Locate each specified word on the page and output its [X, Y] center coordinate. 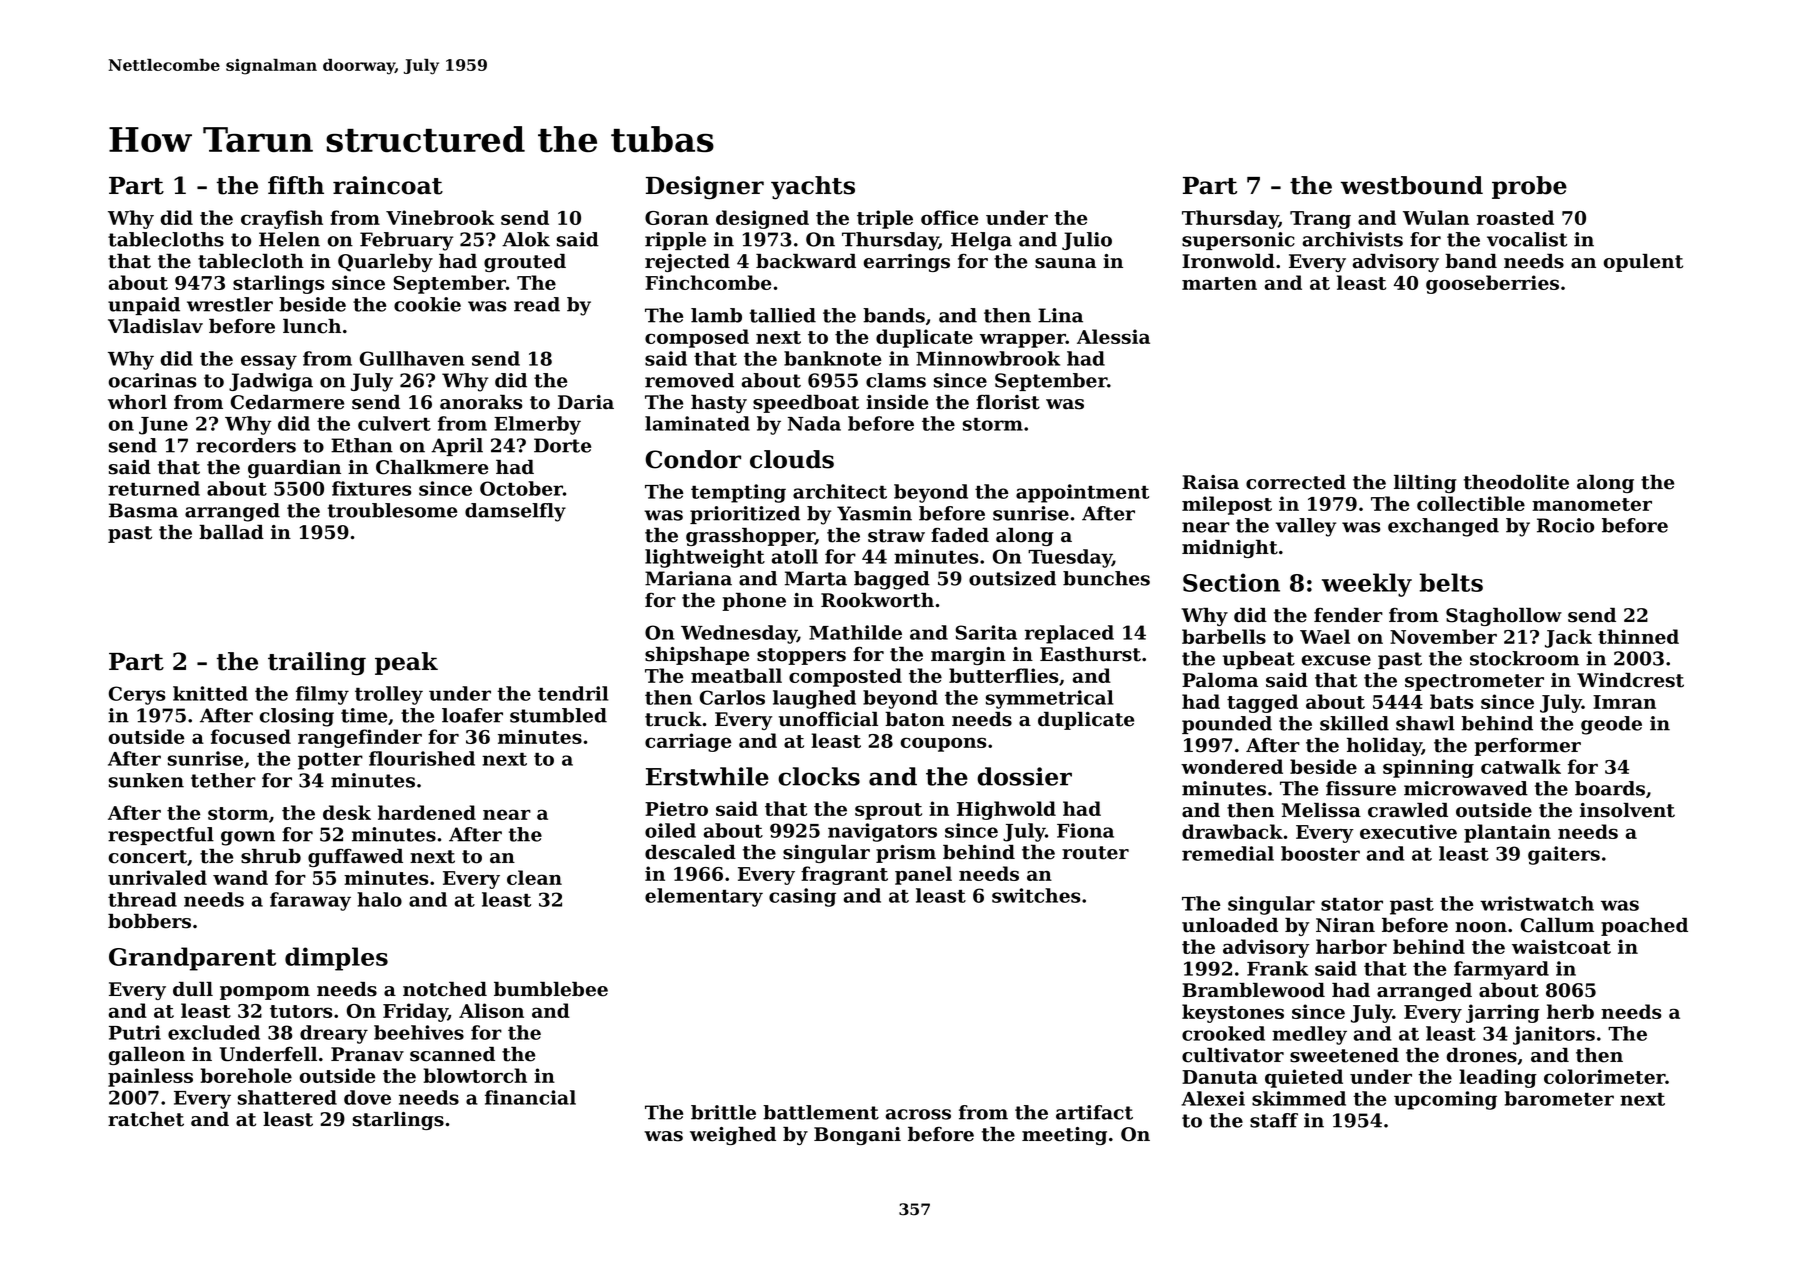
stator [1352, 904]
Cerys [137, 695]
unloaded [1230, 925]
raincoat [388, 185]
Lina [1060, 315]
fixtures [372, 488]
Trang [1320, 220]
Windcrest [1630, 680]
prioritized [745, 515]
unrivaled [157, 877]
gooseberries [1492, 284]
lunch [312, 326]
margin [968, 656]
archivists [1352, 239]
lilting [1425, 484]
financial [530, 1097]
